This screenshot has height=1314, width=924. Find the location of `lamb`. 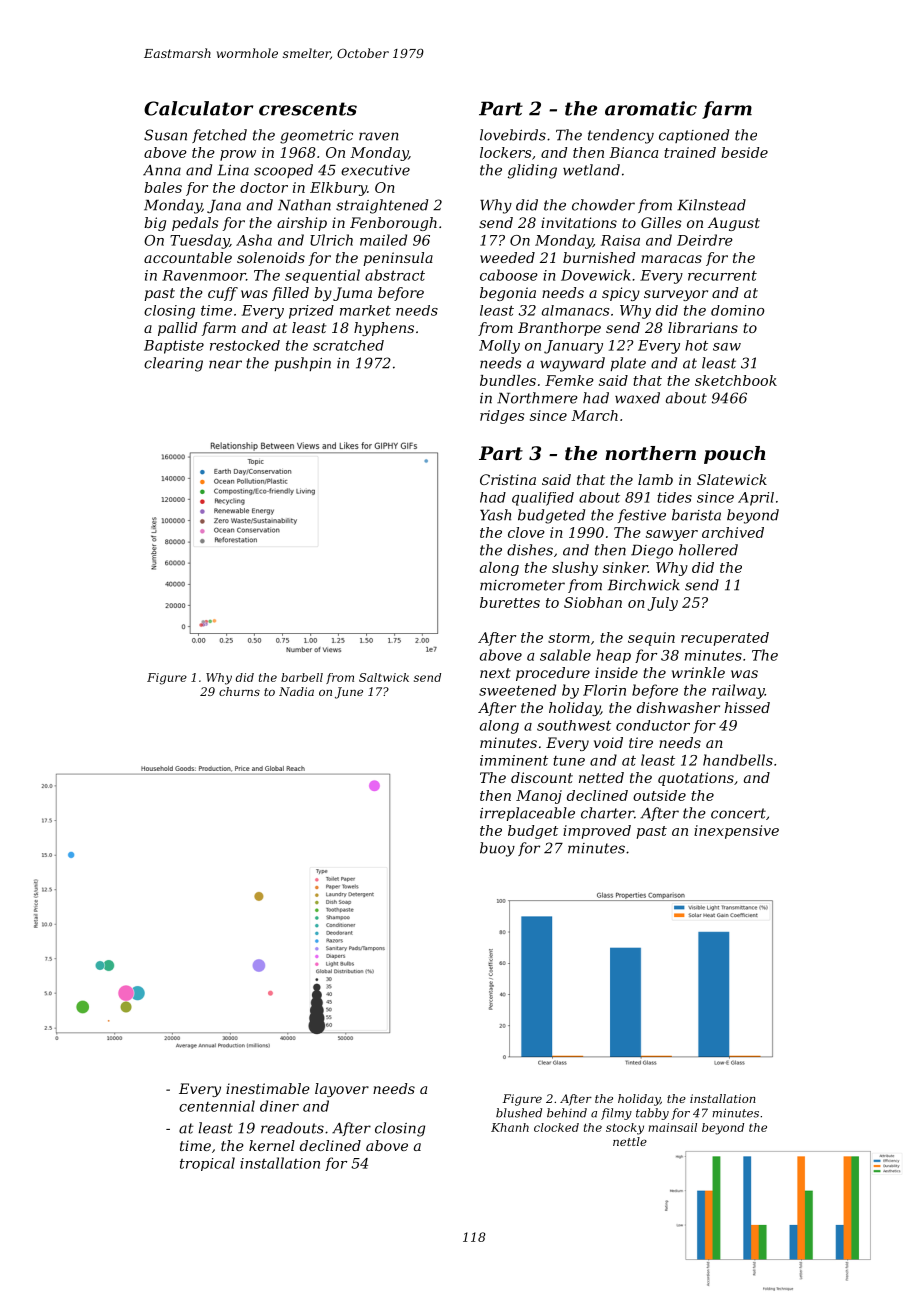

lamb is located at coordinates (655, 479).
